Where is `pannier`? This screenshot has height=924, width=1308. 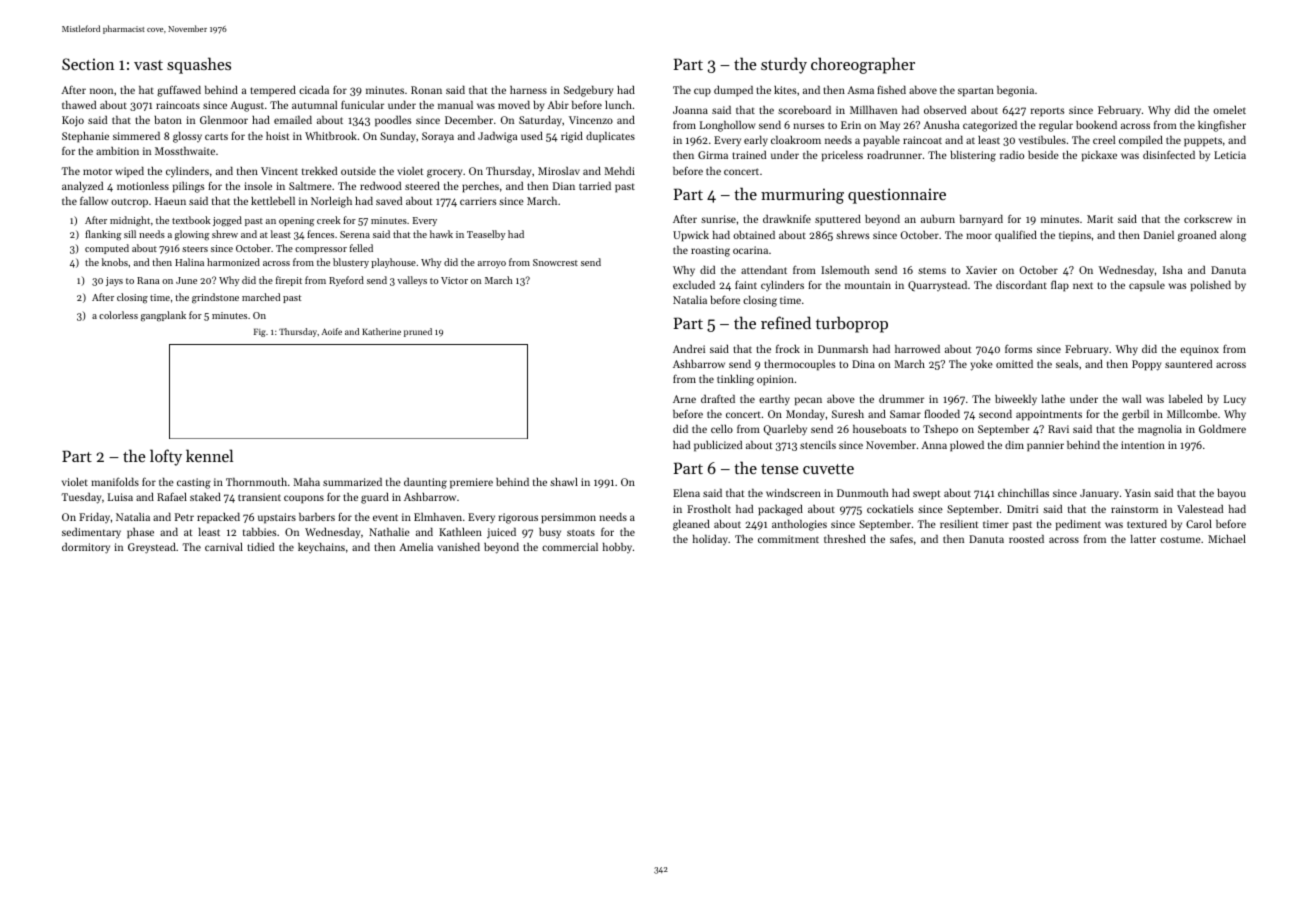 pannier is located at coordinates (1045, 446).
